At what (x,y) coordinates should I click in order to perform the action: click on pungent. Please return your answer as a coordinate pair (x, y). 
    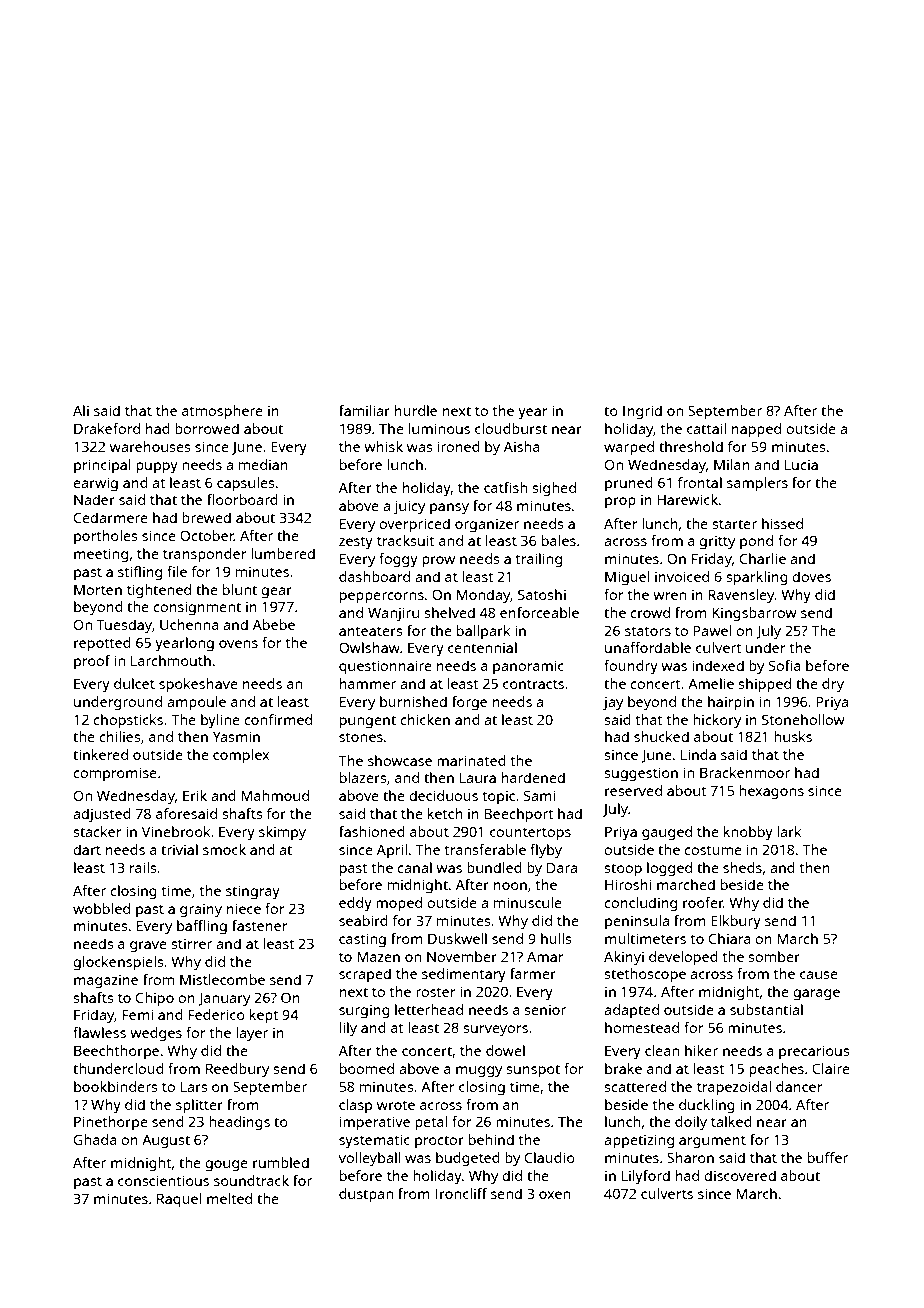
    Looking at the image, I should click on (368, 722).
